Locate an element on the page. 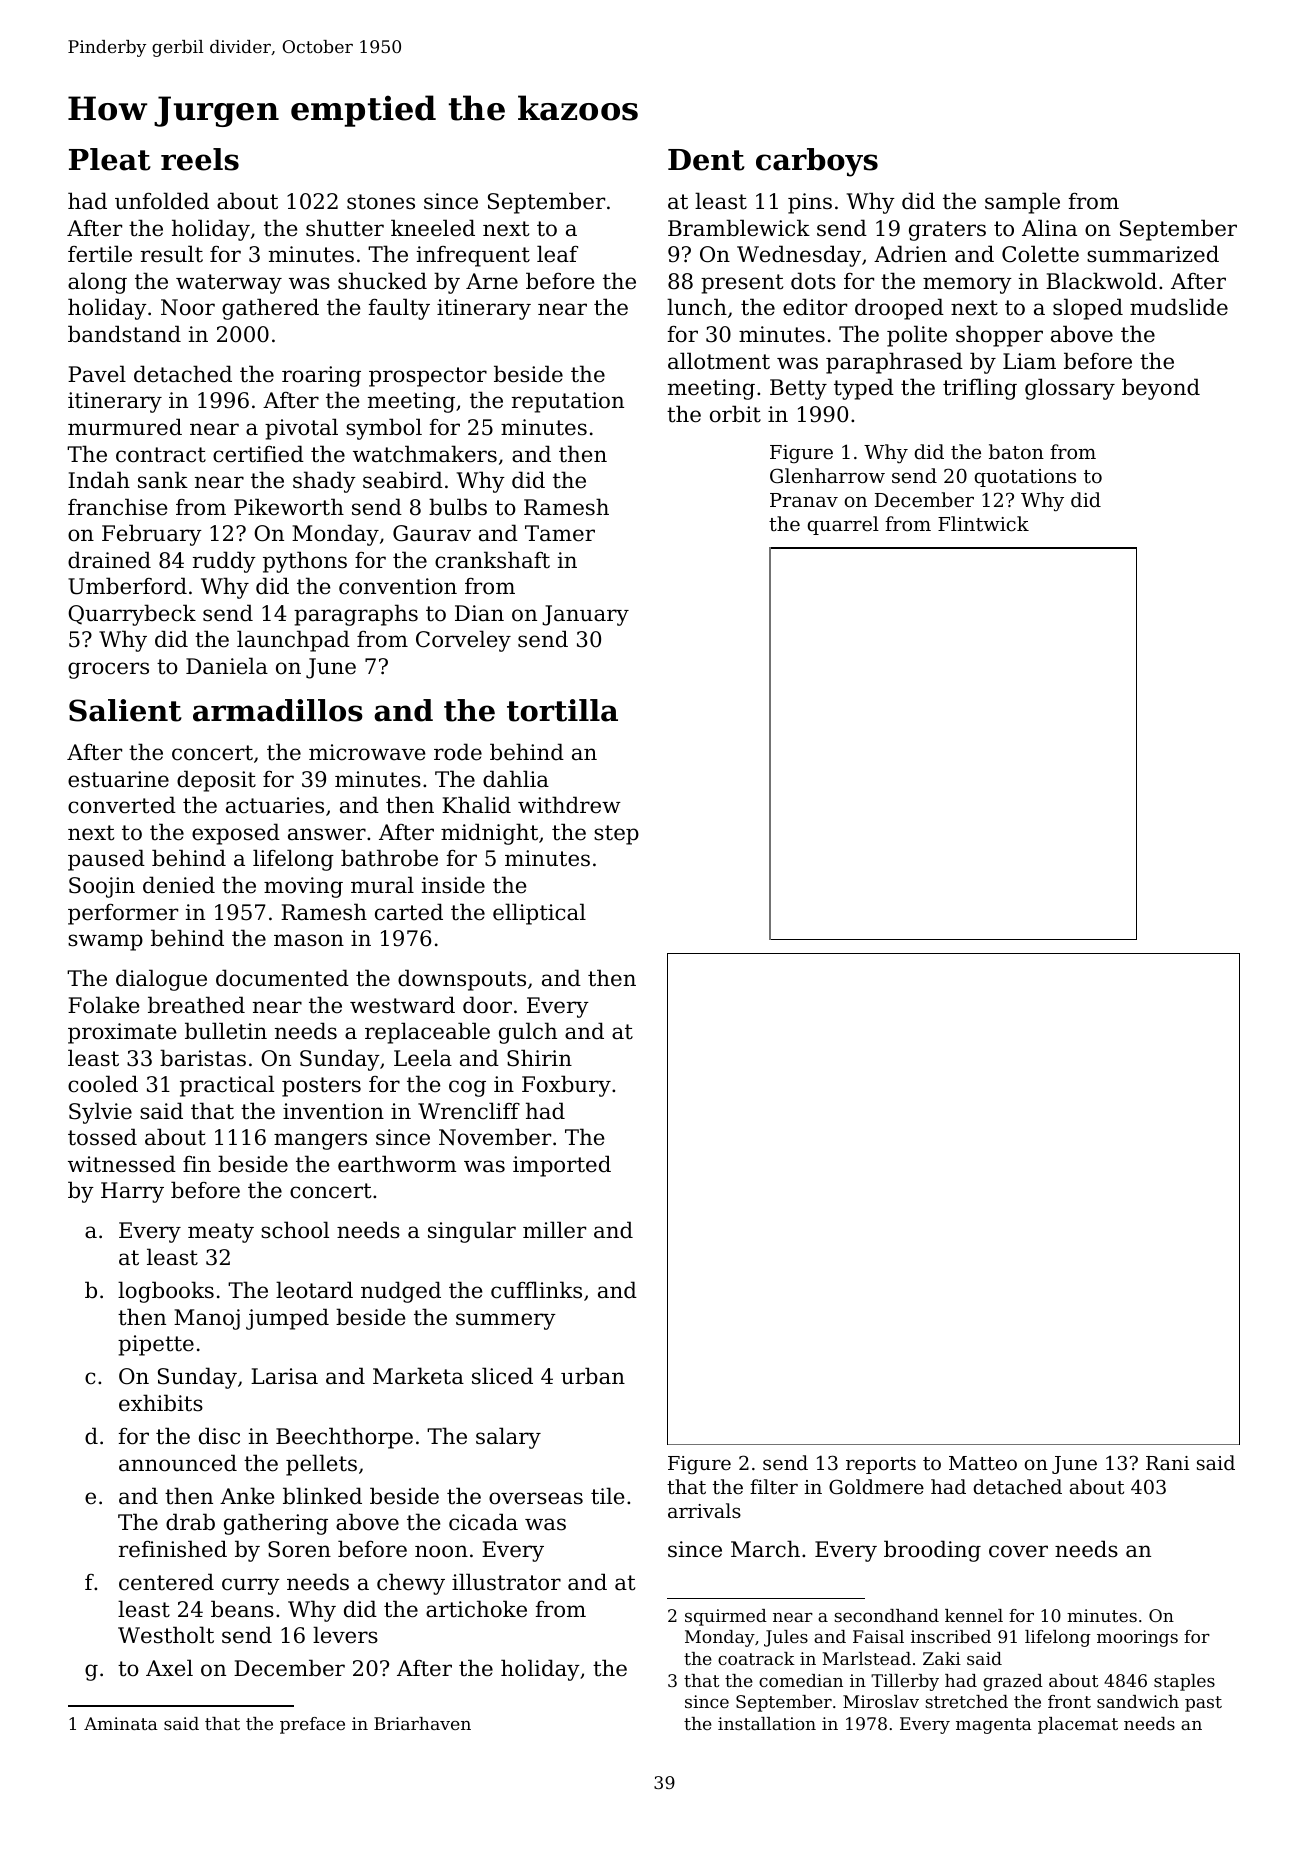 The height and width of the page is (1849, 1307). Aminata is located at coordinates (121, 1723).
